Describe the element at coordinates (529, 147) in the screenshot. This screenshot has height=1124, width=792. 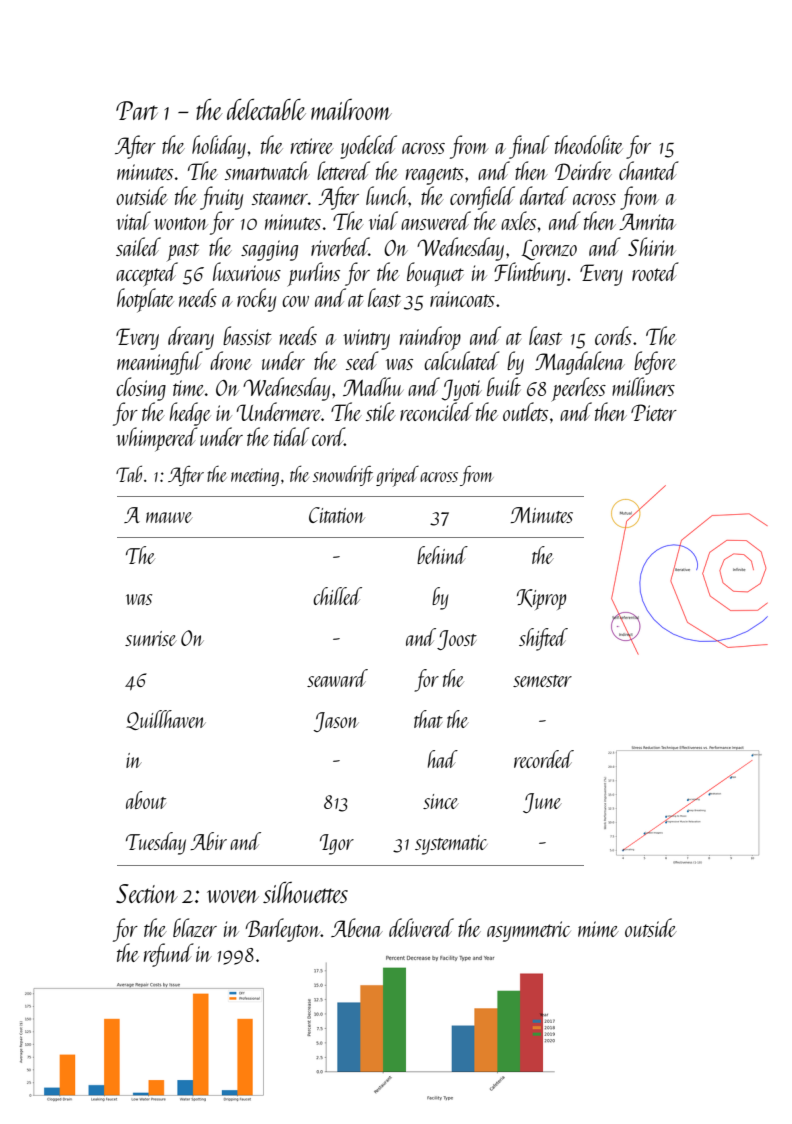
I see `final` at that location.
